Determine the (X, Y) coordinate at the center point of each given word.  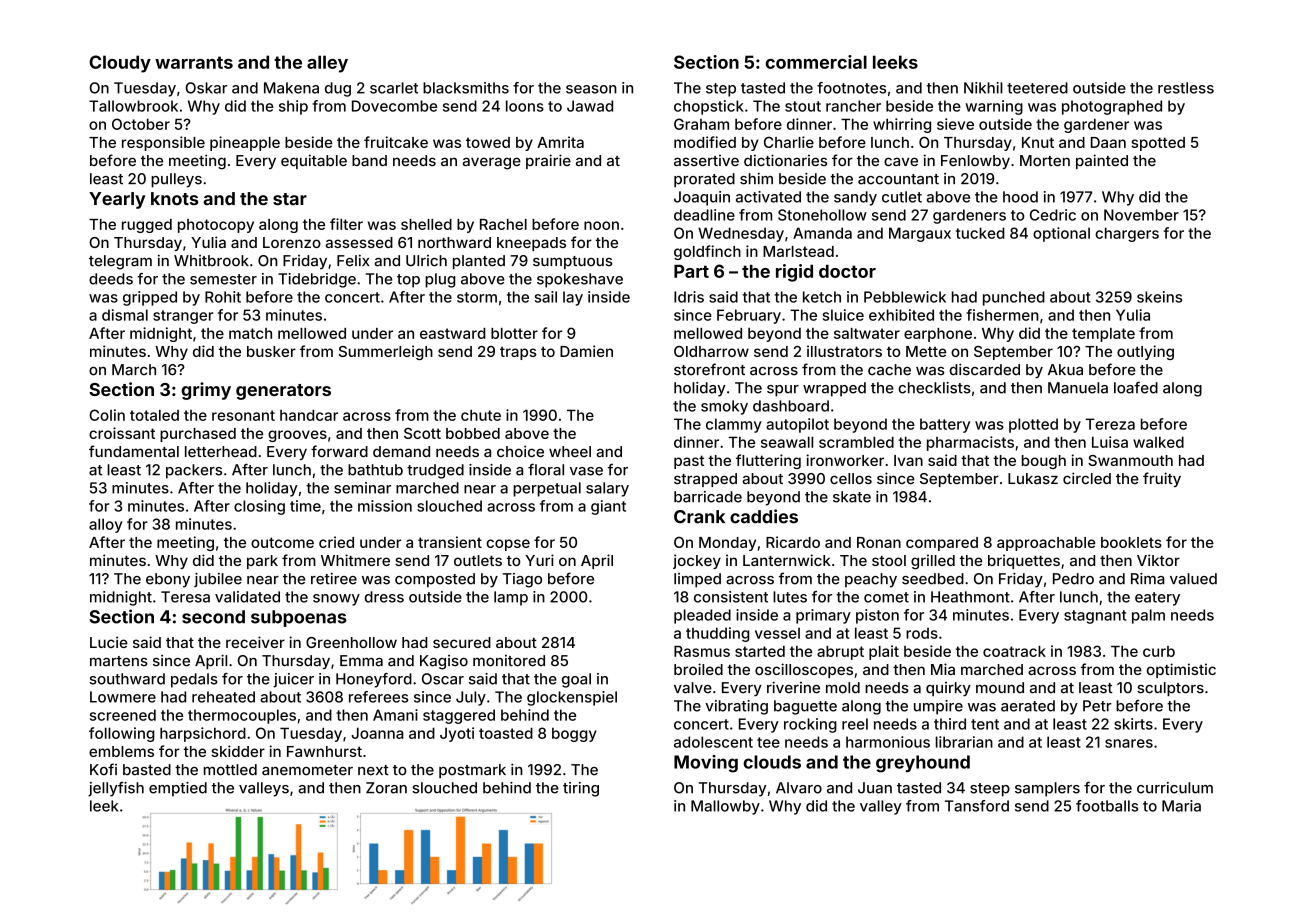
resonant (243, 415)
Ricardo (793, 542)
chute (481, 415)
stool (889, 560)
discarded (984, 369)
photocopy (216, 226)
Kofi (103, 769)
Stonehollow (822, 215)
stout (803, 106)
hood (1020, 197)
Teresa (185, 597)
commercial (816, 62)
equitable (314, 161)
